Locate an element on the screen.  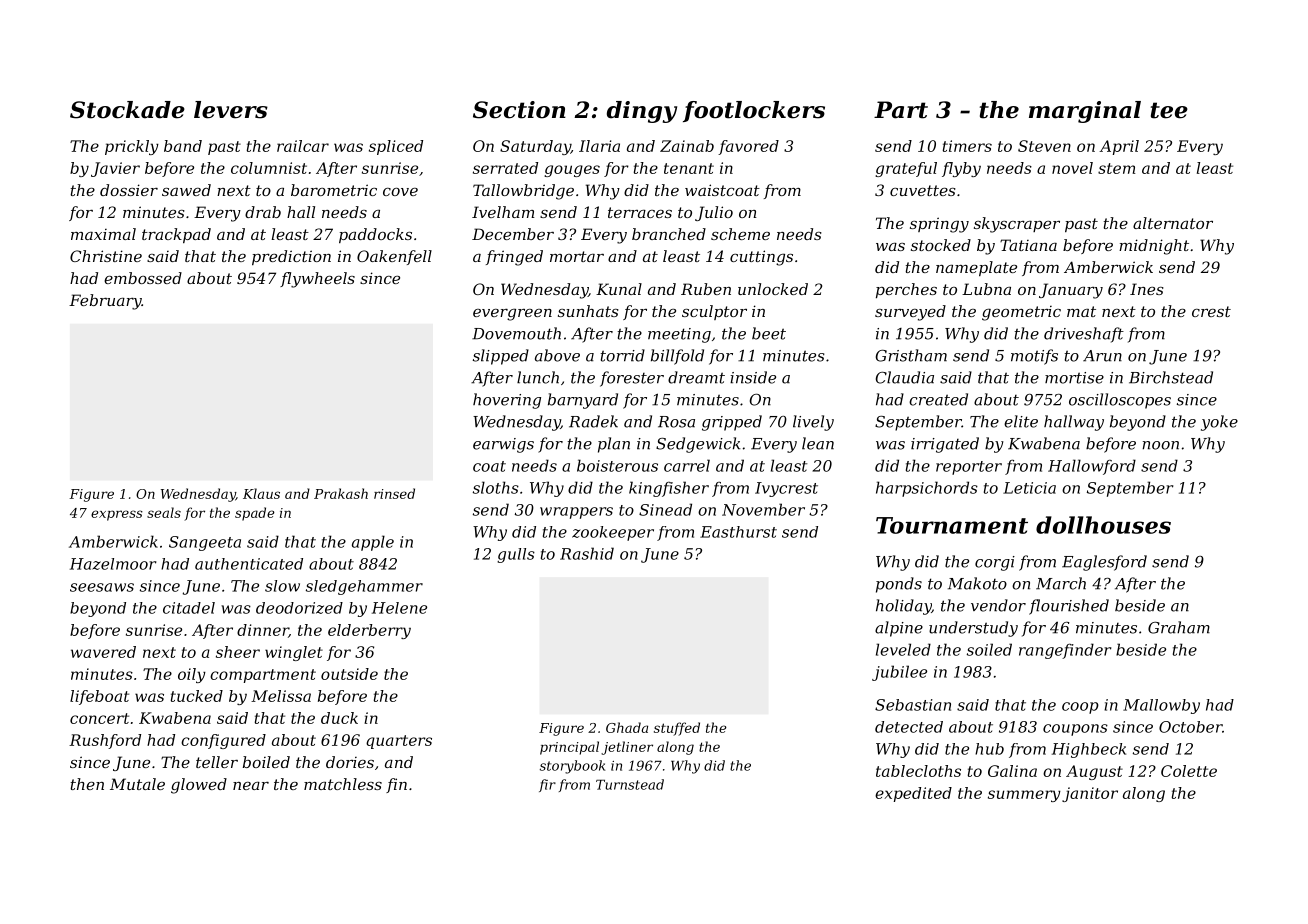
spliced is located at coordinates (396, 147).
